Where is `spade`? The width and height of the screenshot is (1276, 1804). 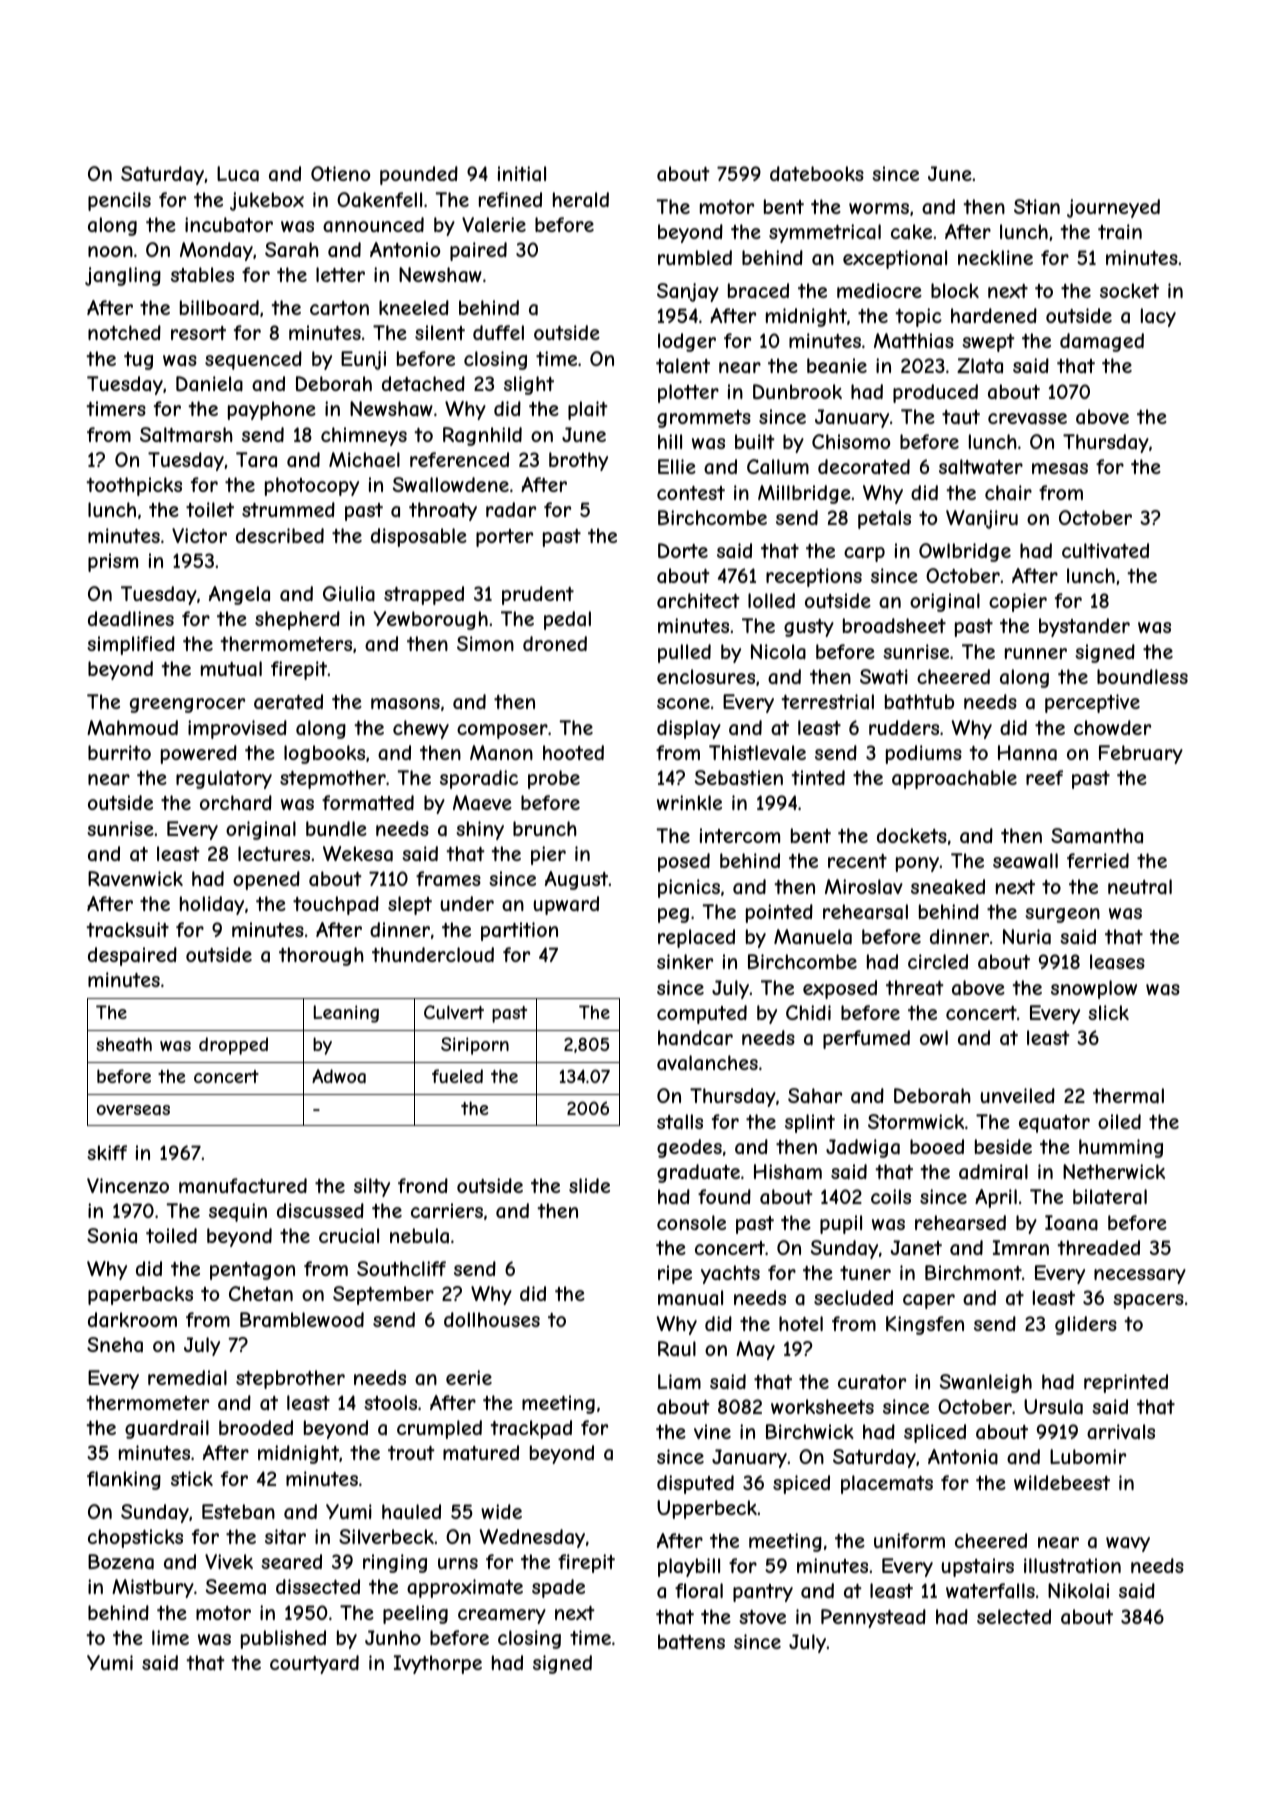
spade is located at coordinates (558, 1588).
